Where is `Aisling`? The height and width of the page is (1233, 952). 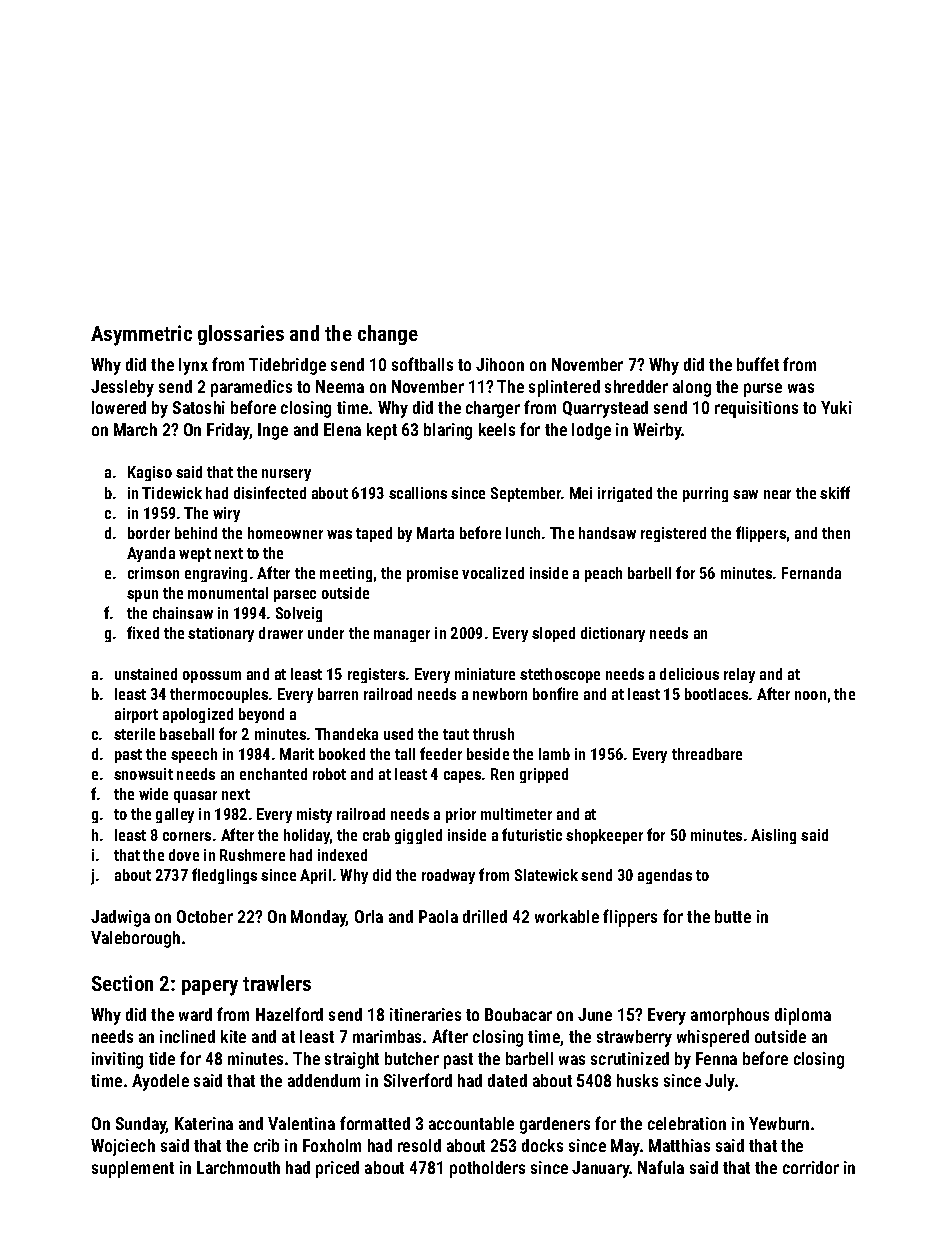
Aisling is located at coordinates (773, 836).
